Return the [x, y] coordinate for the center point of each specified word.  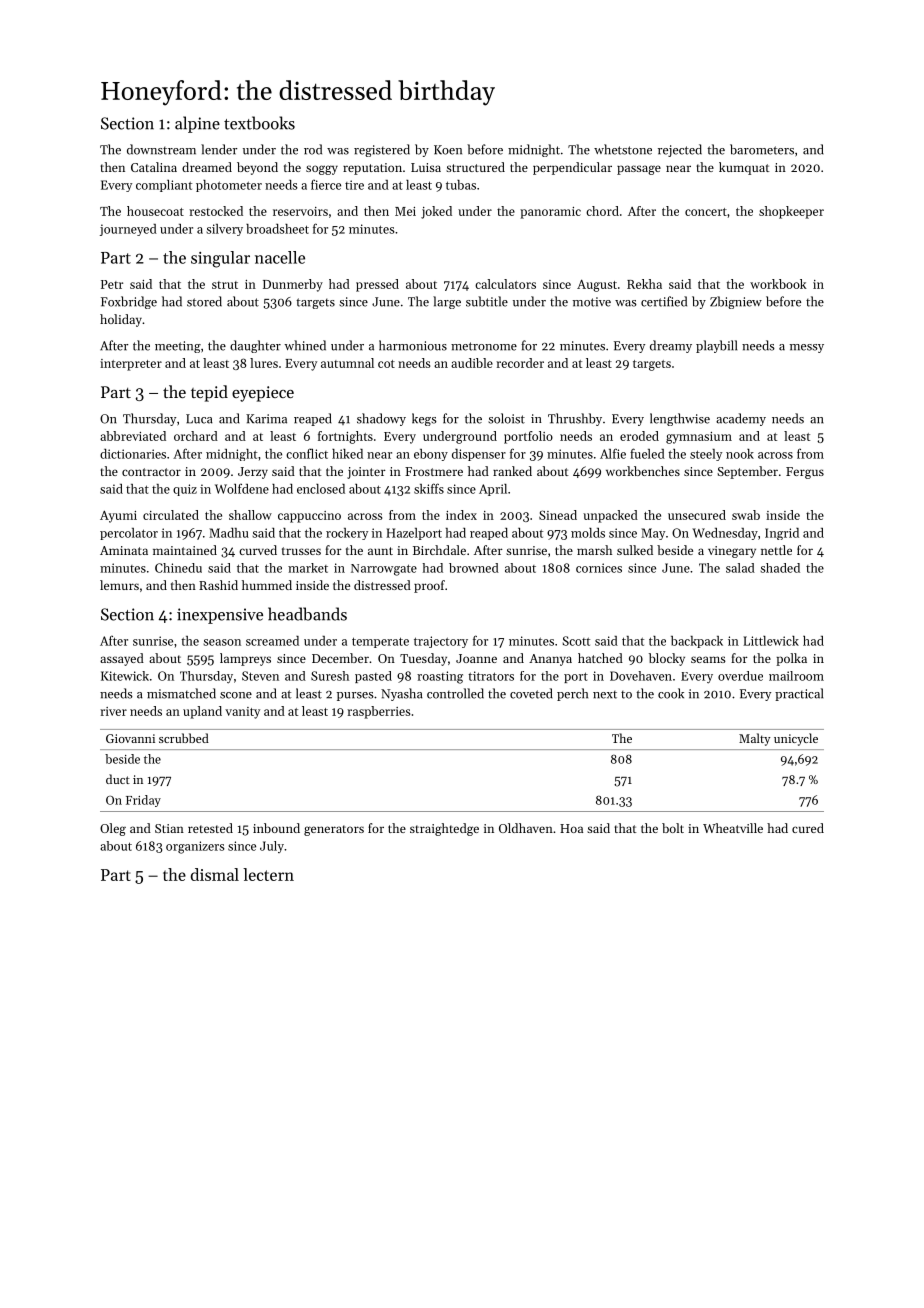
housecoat [155, 211]
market [308, 568]
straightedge [444, 829]
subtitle [487, 301]
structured [475, 167]
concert [706, 212]
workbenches [643, 471]
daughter [255, 346]
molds [588, 533]
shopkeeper [791, 212]
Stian [169, 828]
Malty [754, 739]
